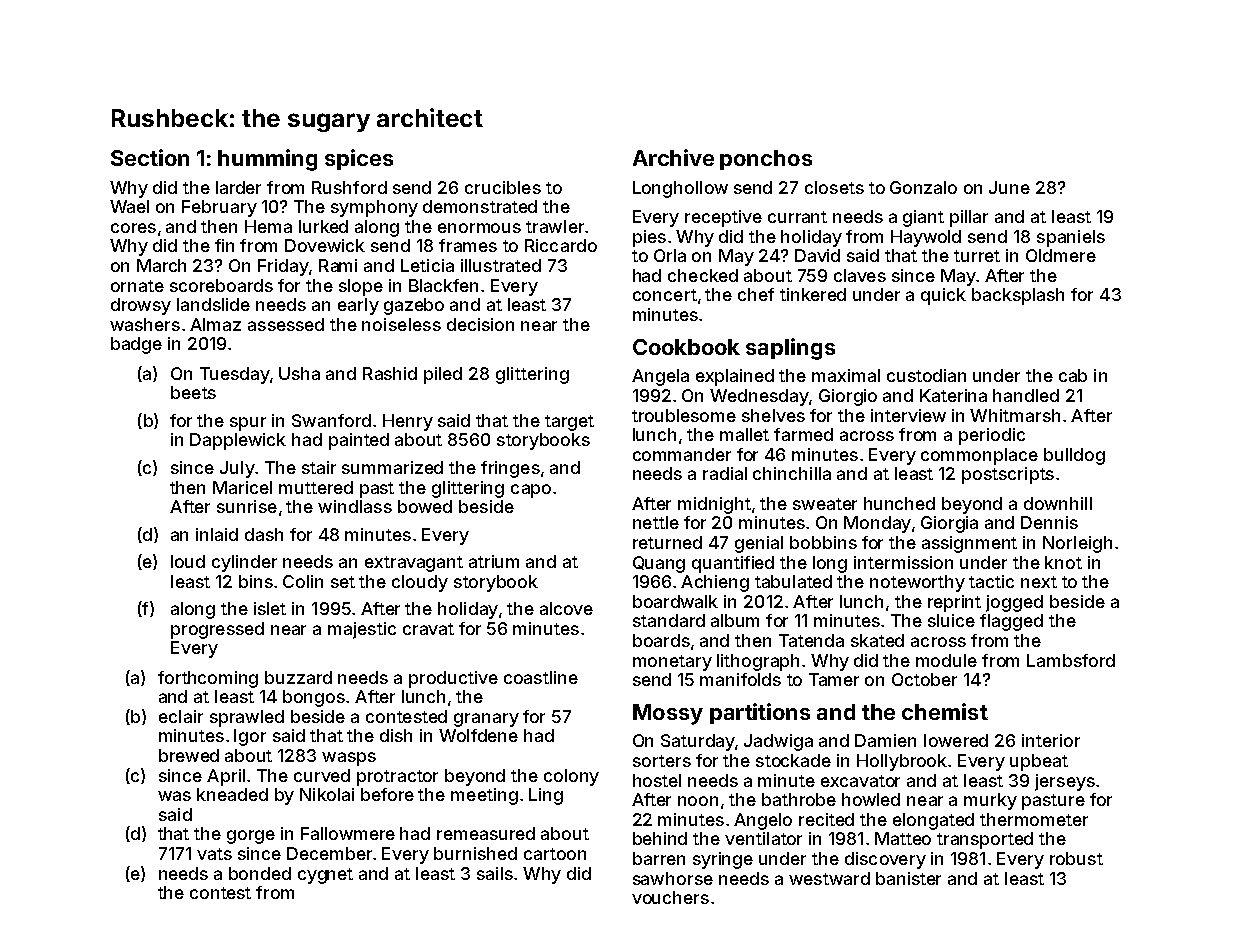 This screenshot has width=1233, height=952. What do you see at coordinates (359, 159) in the screenshot?
I see `spices` at bounding box center [359, 159].
